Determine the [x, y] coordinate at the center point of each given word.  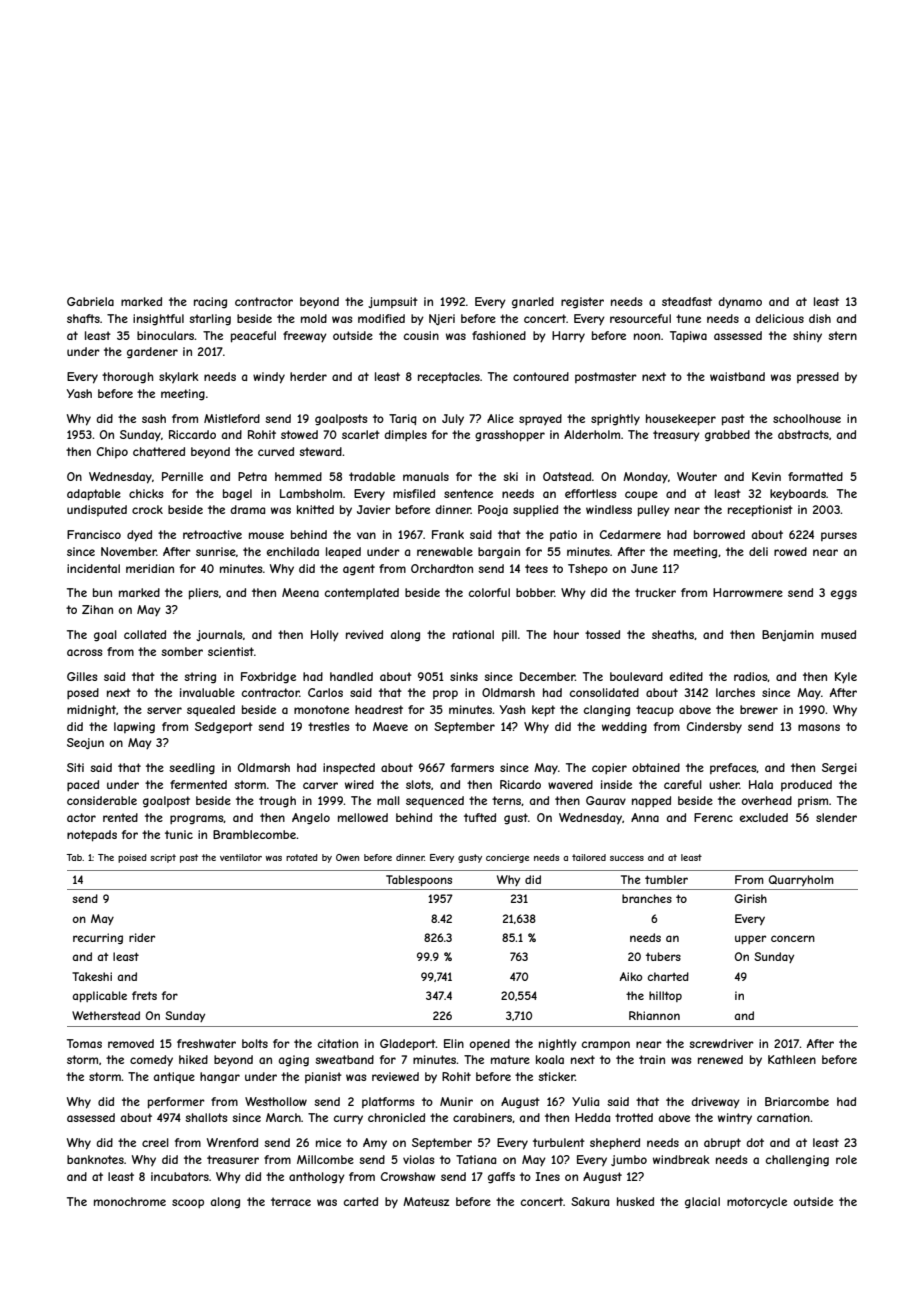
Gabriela [90, 301]
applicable [100, 996]
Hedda [592, 1117]
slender [836, 817]
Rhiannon [654, 1015]
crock [147, 509]
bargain [499, 553]
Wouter [697, 476]
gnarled [533, 303]
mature [510, 1059]
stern [842, 335]
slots [418, 784]
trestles [328, 726]
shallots [206, 1117]
